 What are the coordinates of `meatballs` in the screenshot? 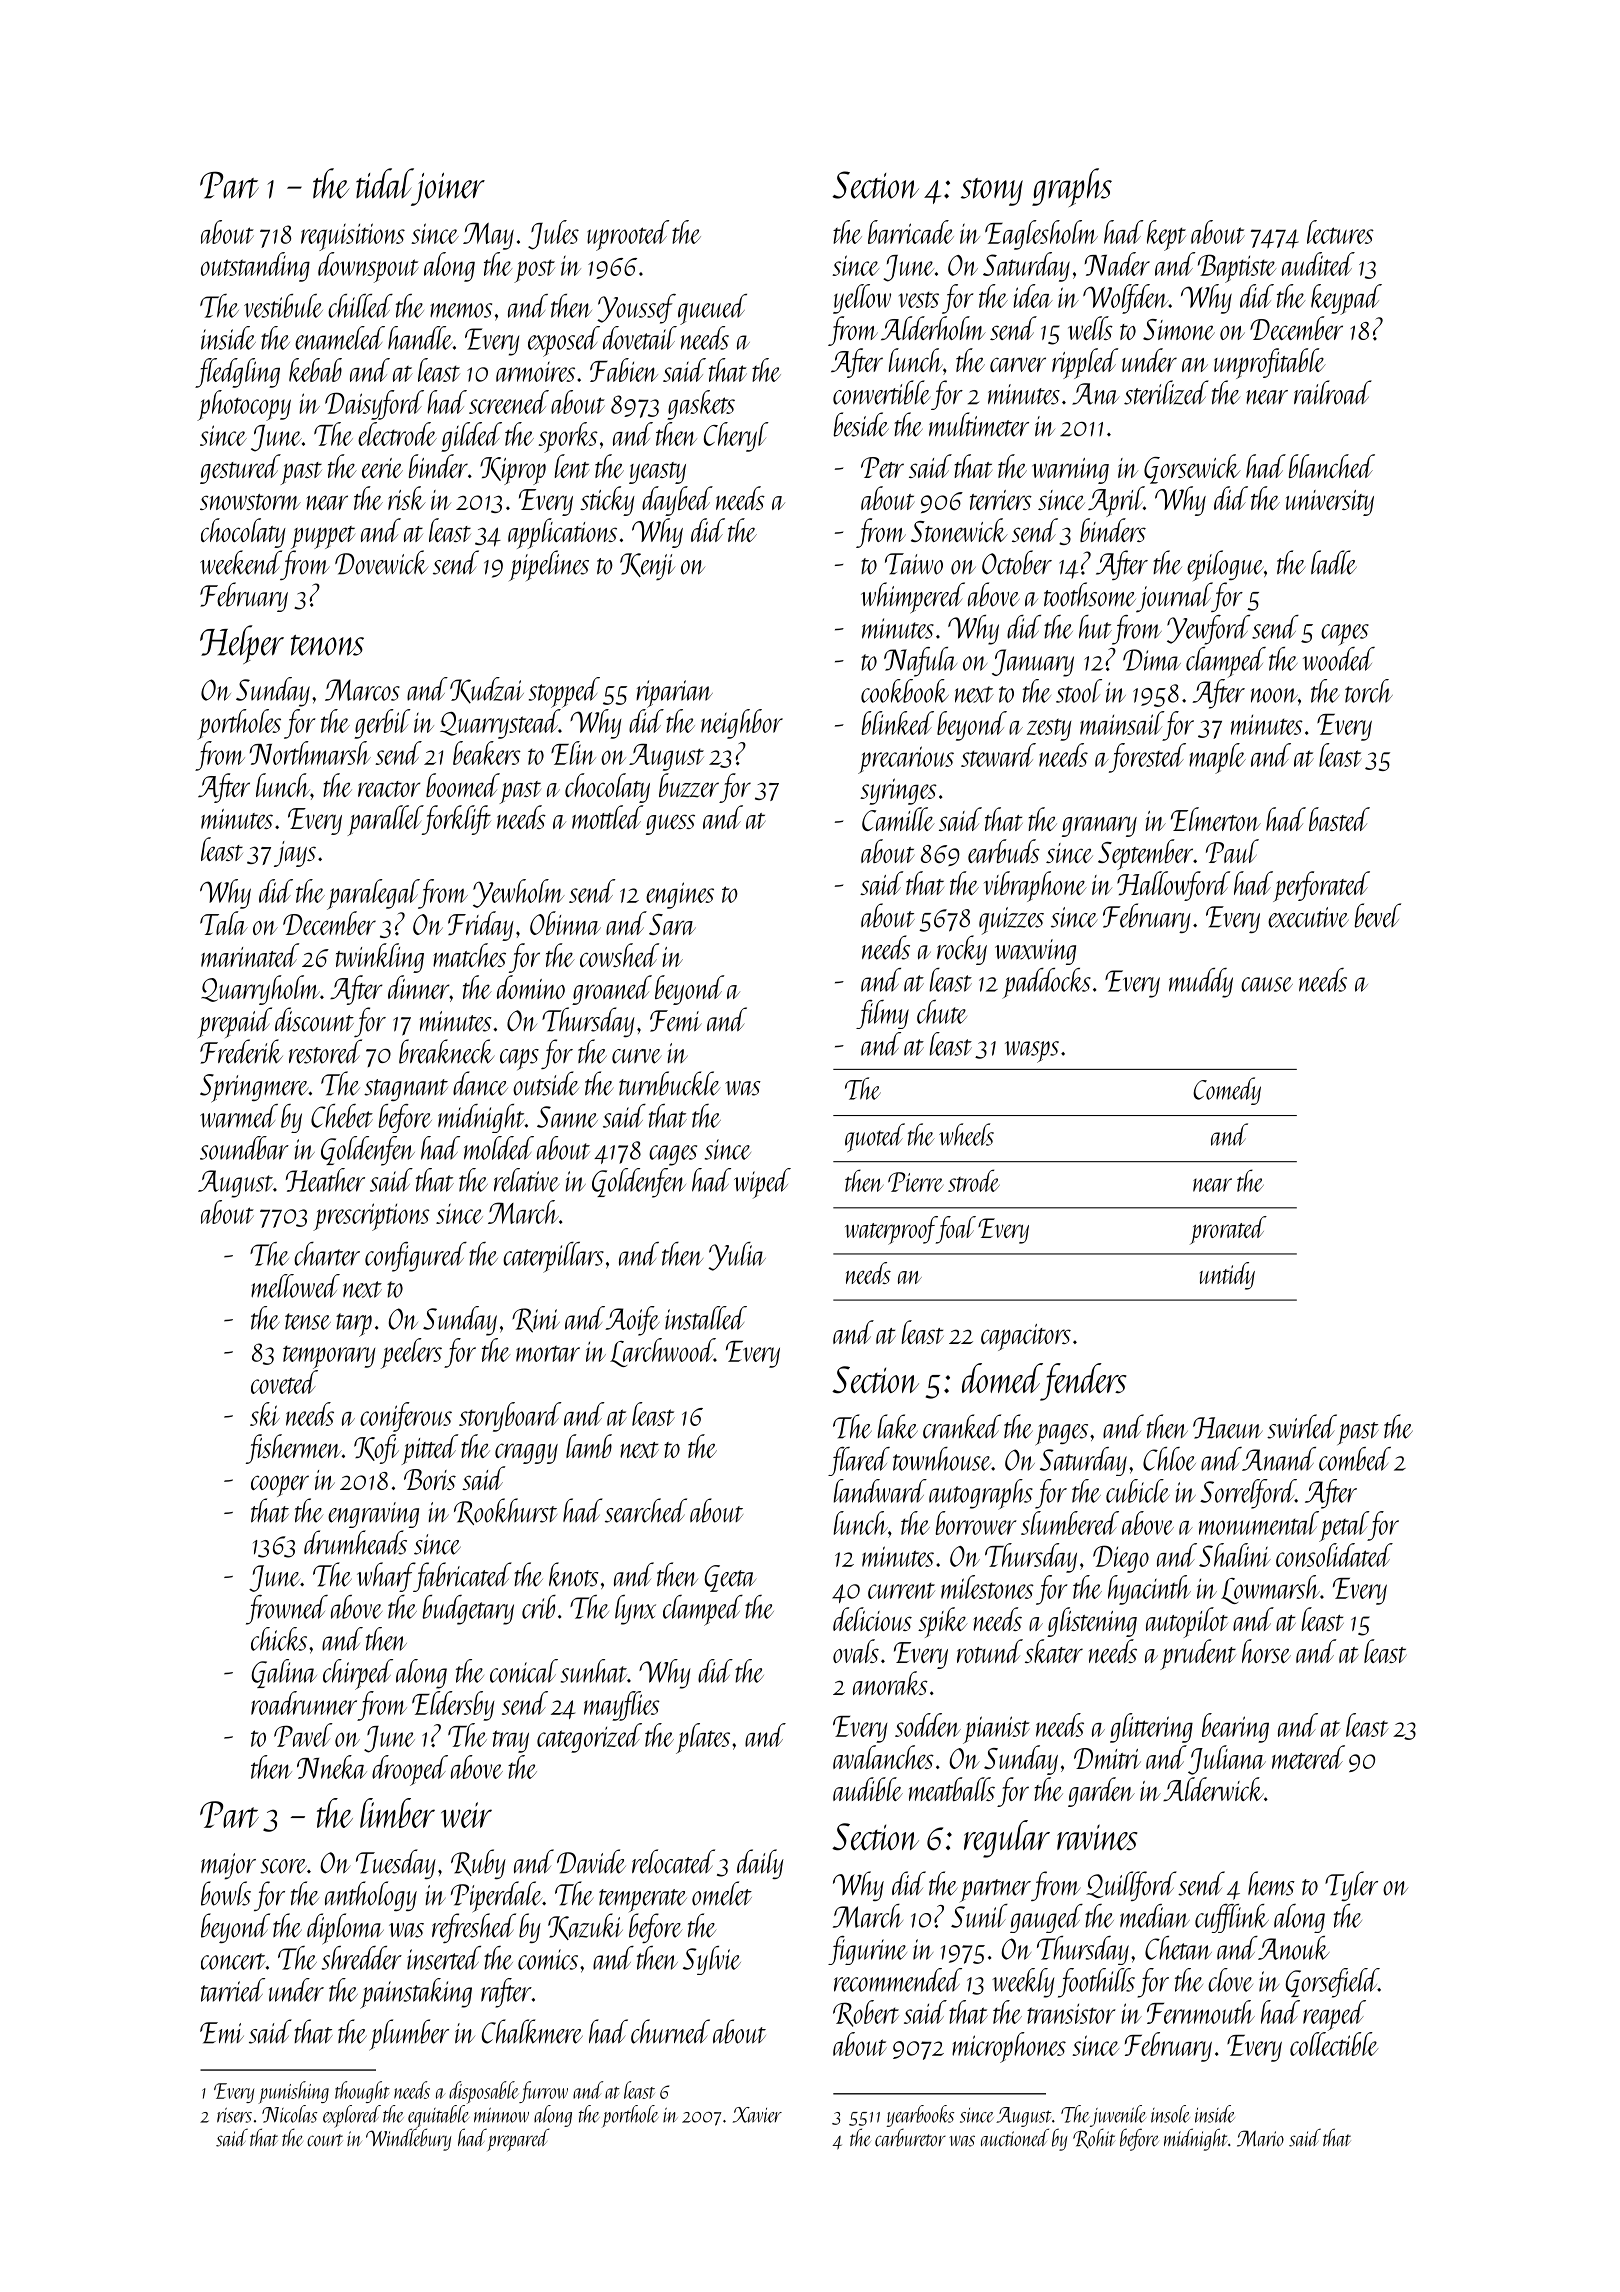 It's located at (952, 1789).
